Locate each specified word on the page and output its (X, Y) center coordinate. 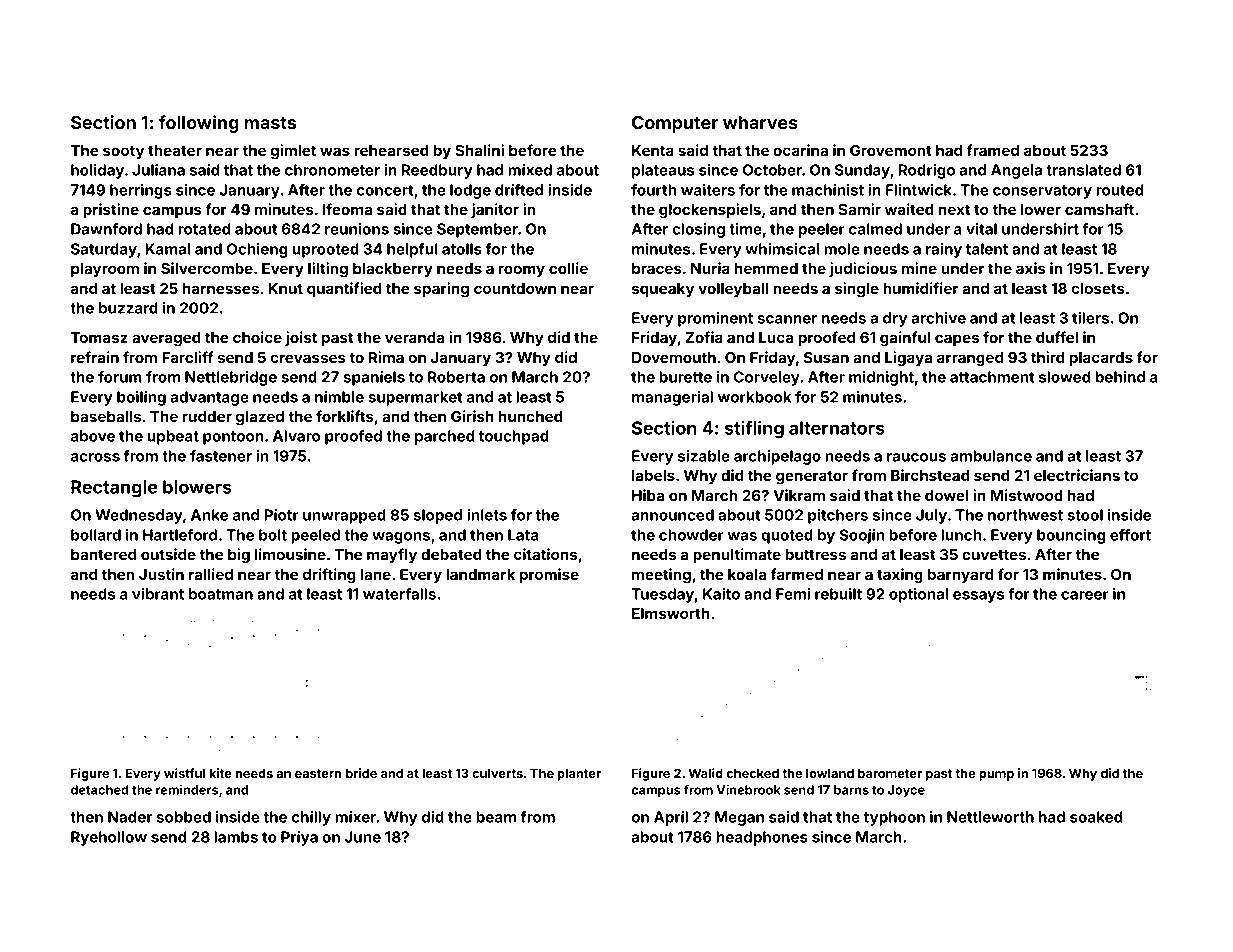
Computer (675, 124)
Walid (706, 773)
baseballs (106, 416)
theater (175, 150)
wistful (184, 773)
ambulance (991, 456)
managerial (672, 398)
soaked (1096, 817)
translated (1083, 170)
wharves (760, 122)
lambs (236, 837)
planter (579, 774)
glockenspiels (710, 211)
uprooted (325, 250)
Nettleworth (990, 817)
